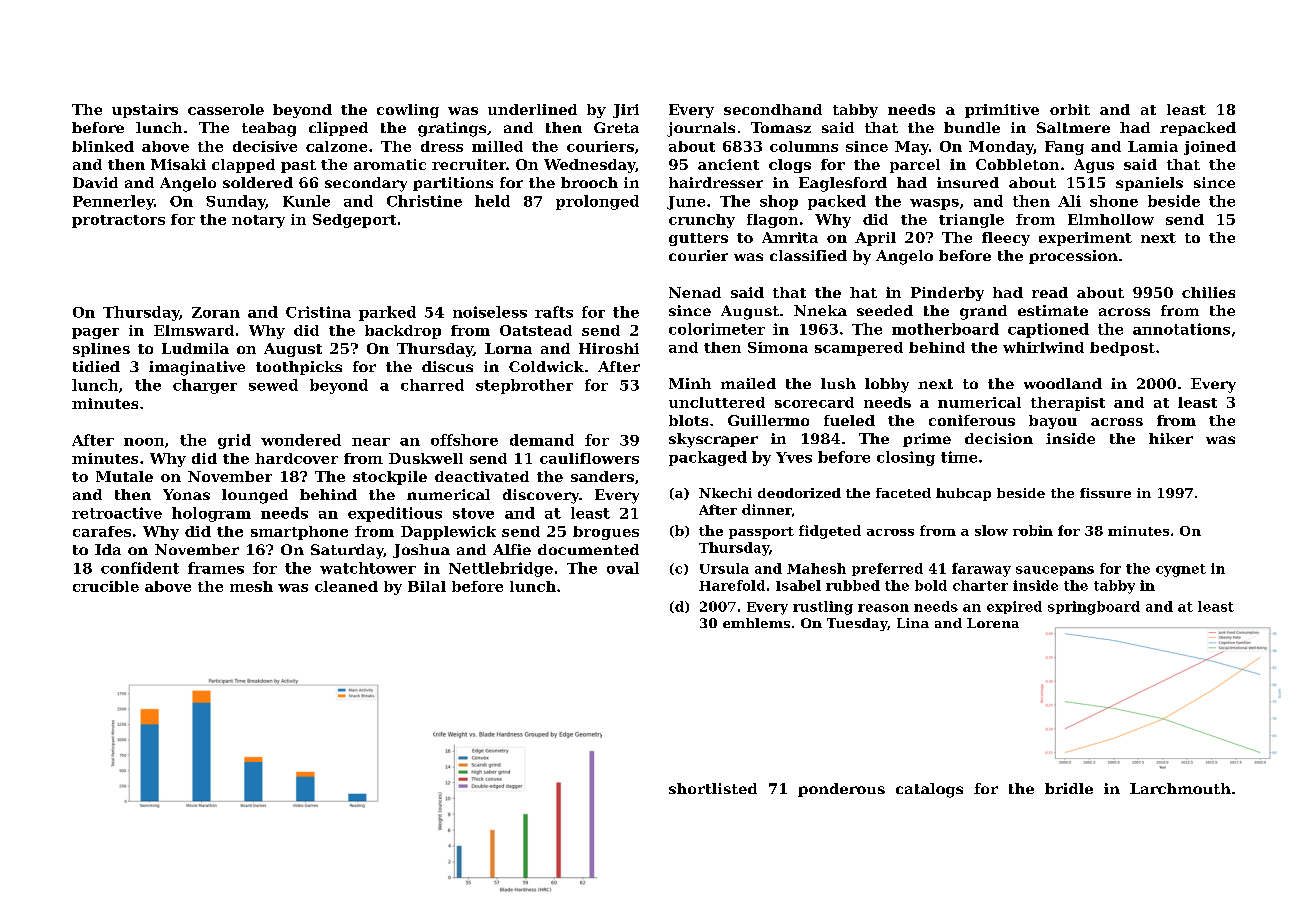 This screenshot has width=1308, height=924. Describe the element at coordinates (1006, 239) in the screenshot. I see `fleecy` at that location.
